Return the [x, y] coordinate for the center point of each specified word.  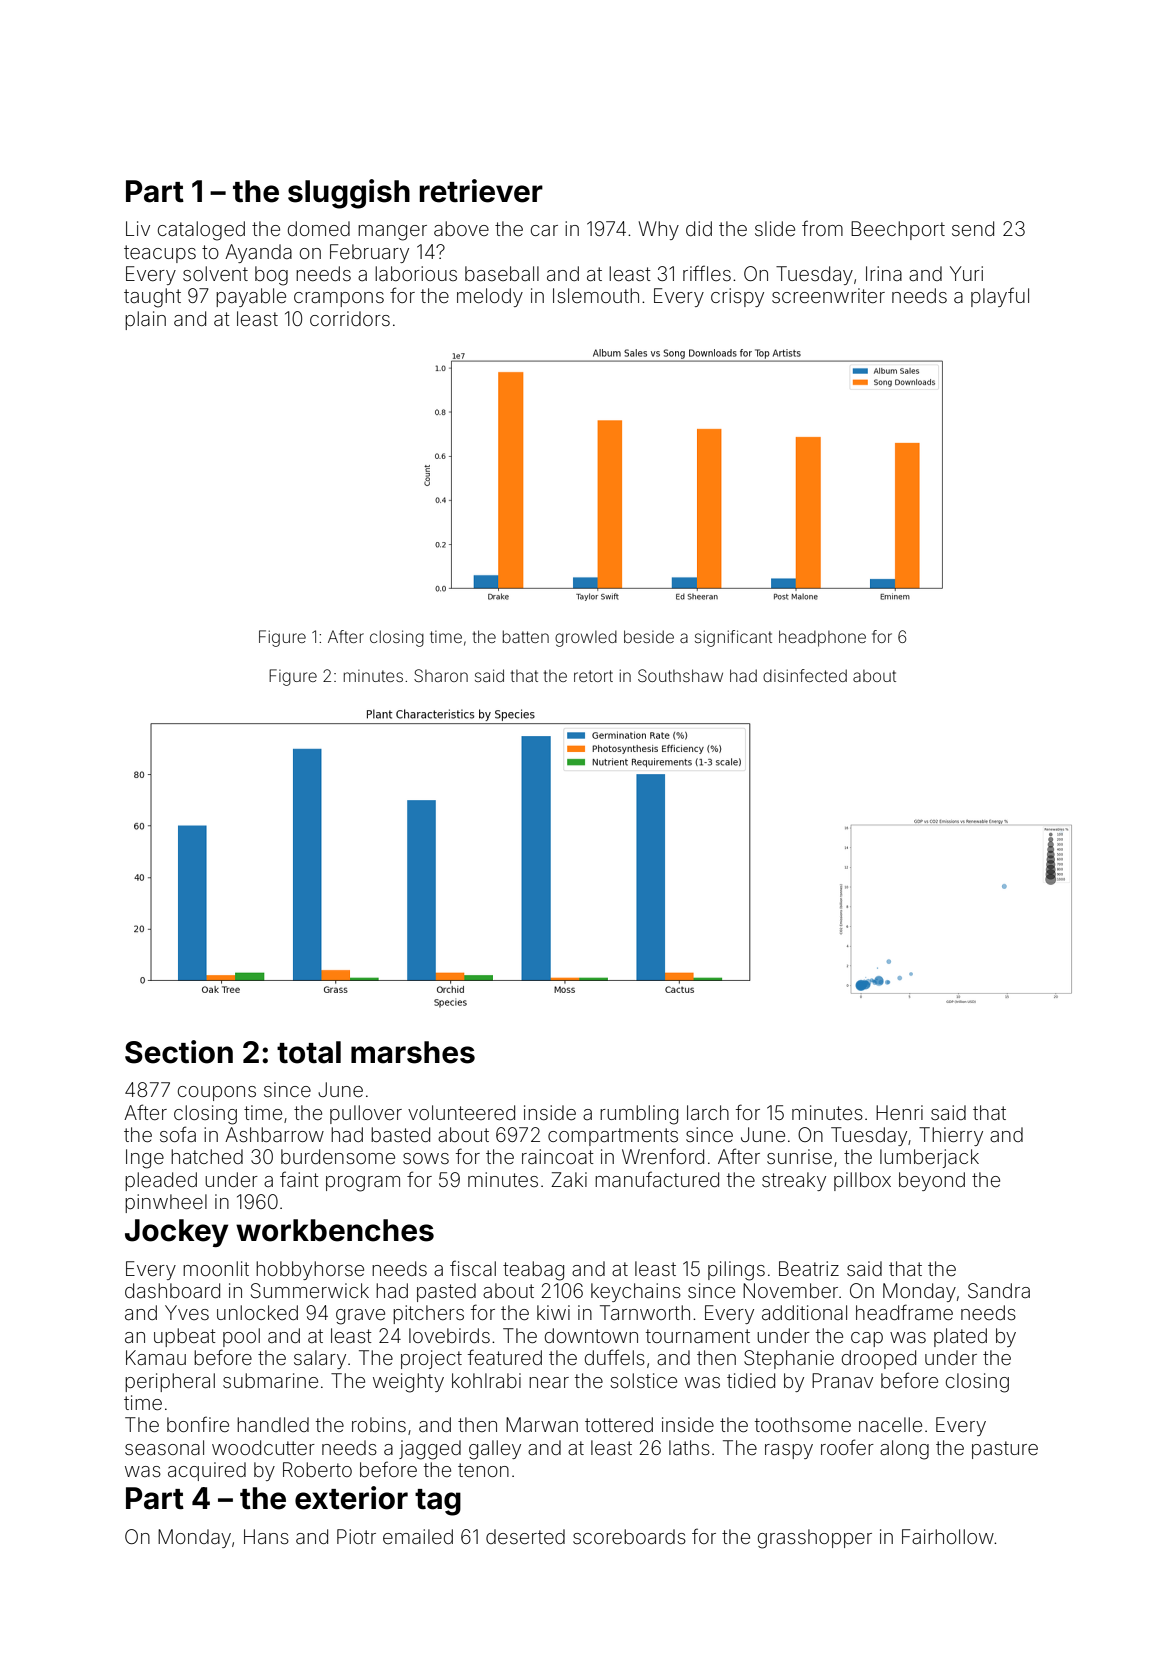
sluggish [349, 194]
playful [1000, 297]
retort [593, 676]
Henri [899, 1112]
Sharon [441, 675]
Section [179, 1052]
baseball [502, 273]
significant [733, 638]
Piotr [356, 1536]
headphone [822, 638]
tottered [619, 1424]
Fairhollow [948, 1536]
